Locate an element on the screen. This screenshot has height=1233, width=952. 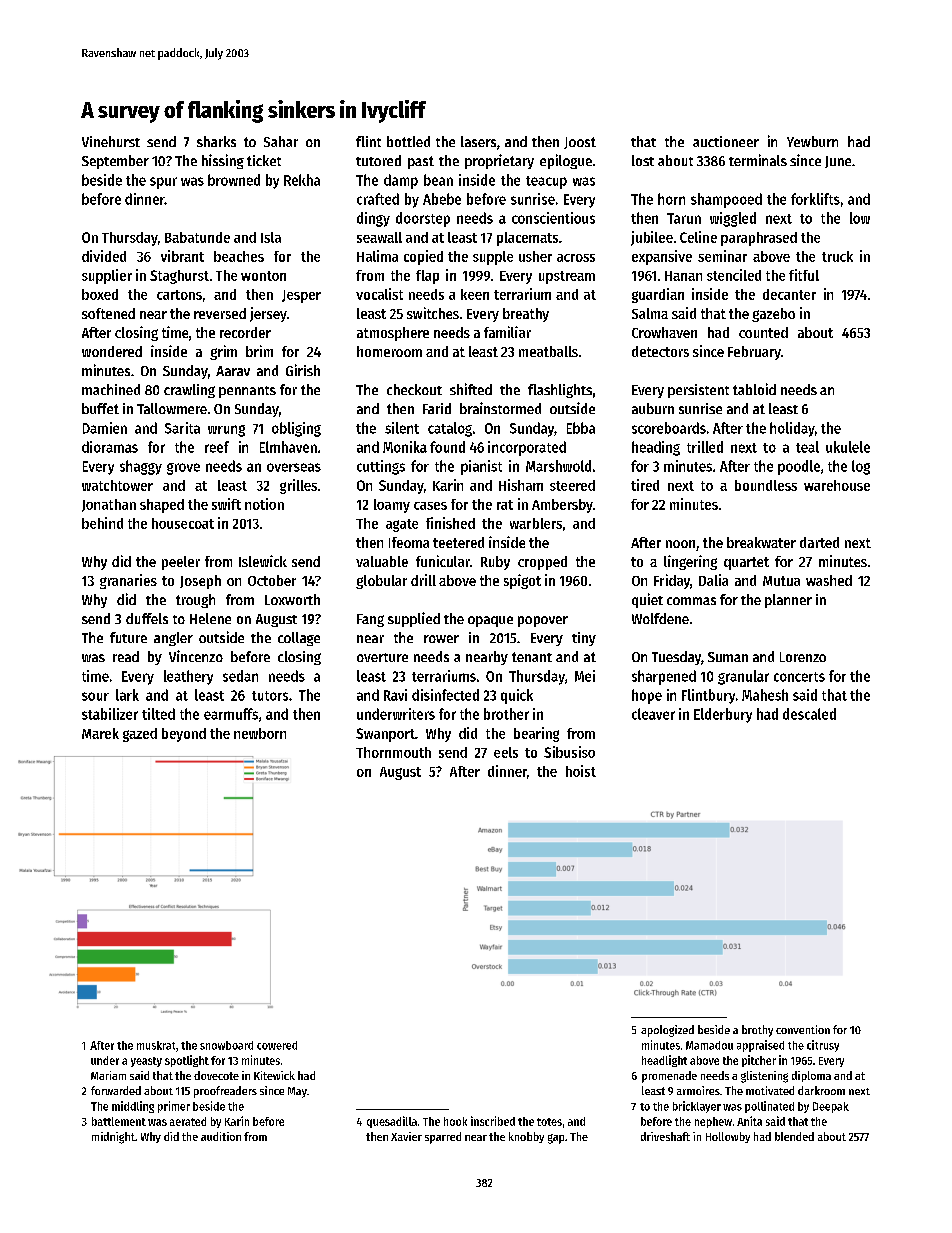
flap is located at coordinates (427, 277).
